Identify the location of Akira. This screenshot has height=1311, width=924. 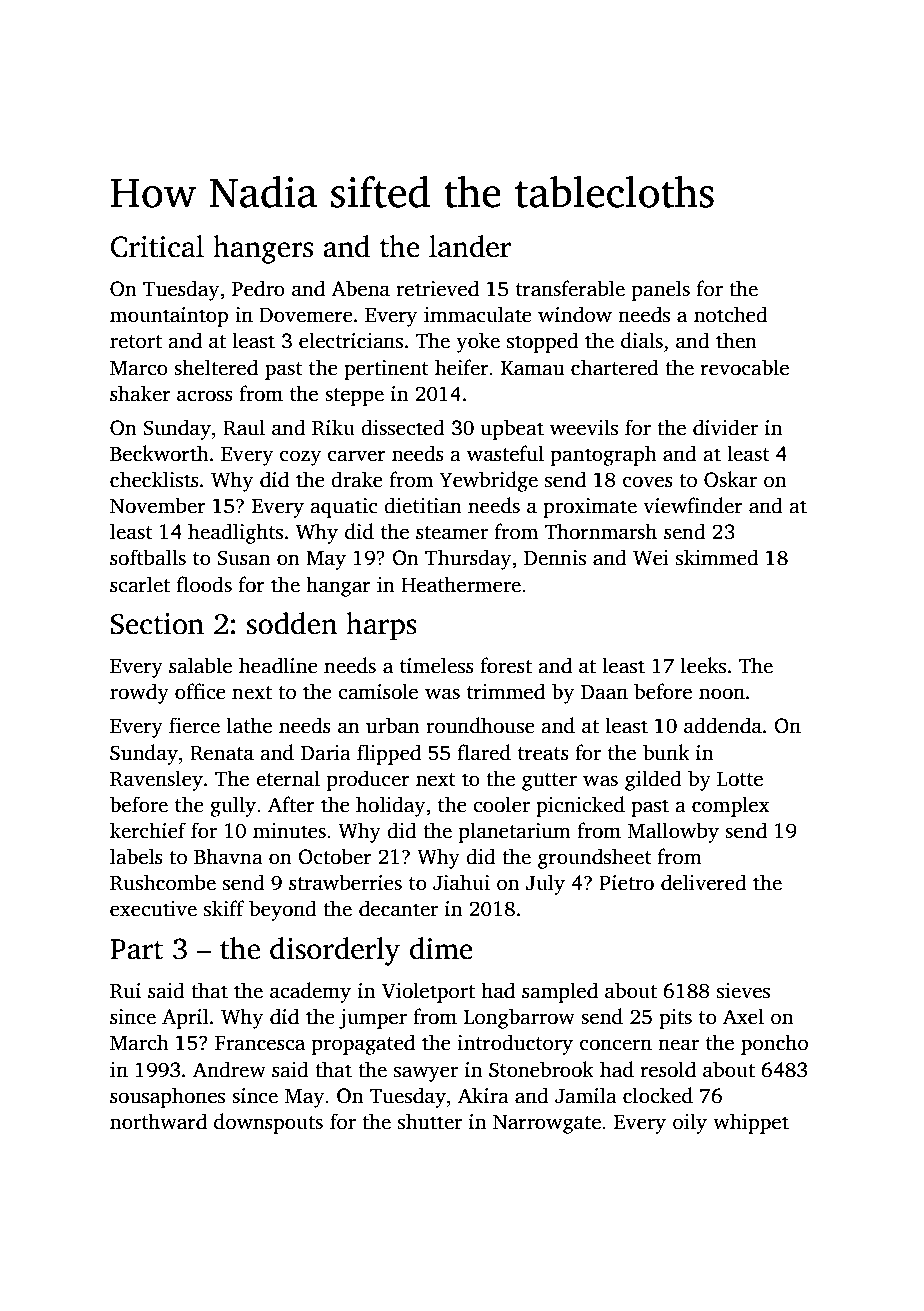
(483, 1095).
